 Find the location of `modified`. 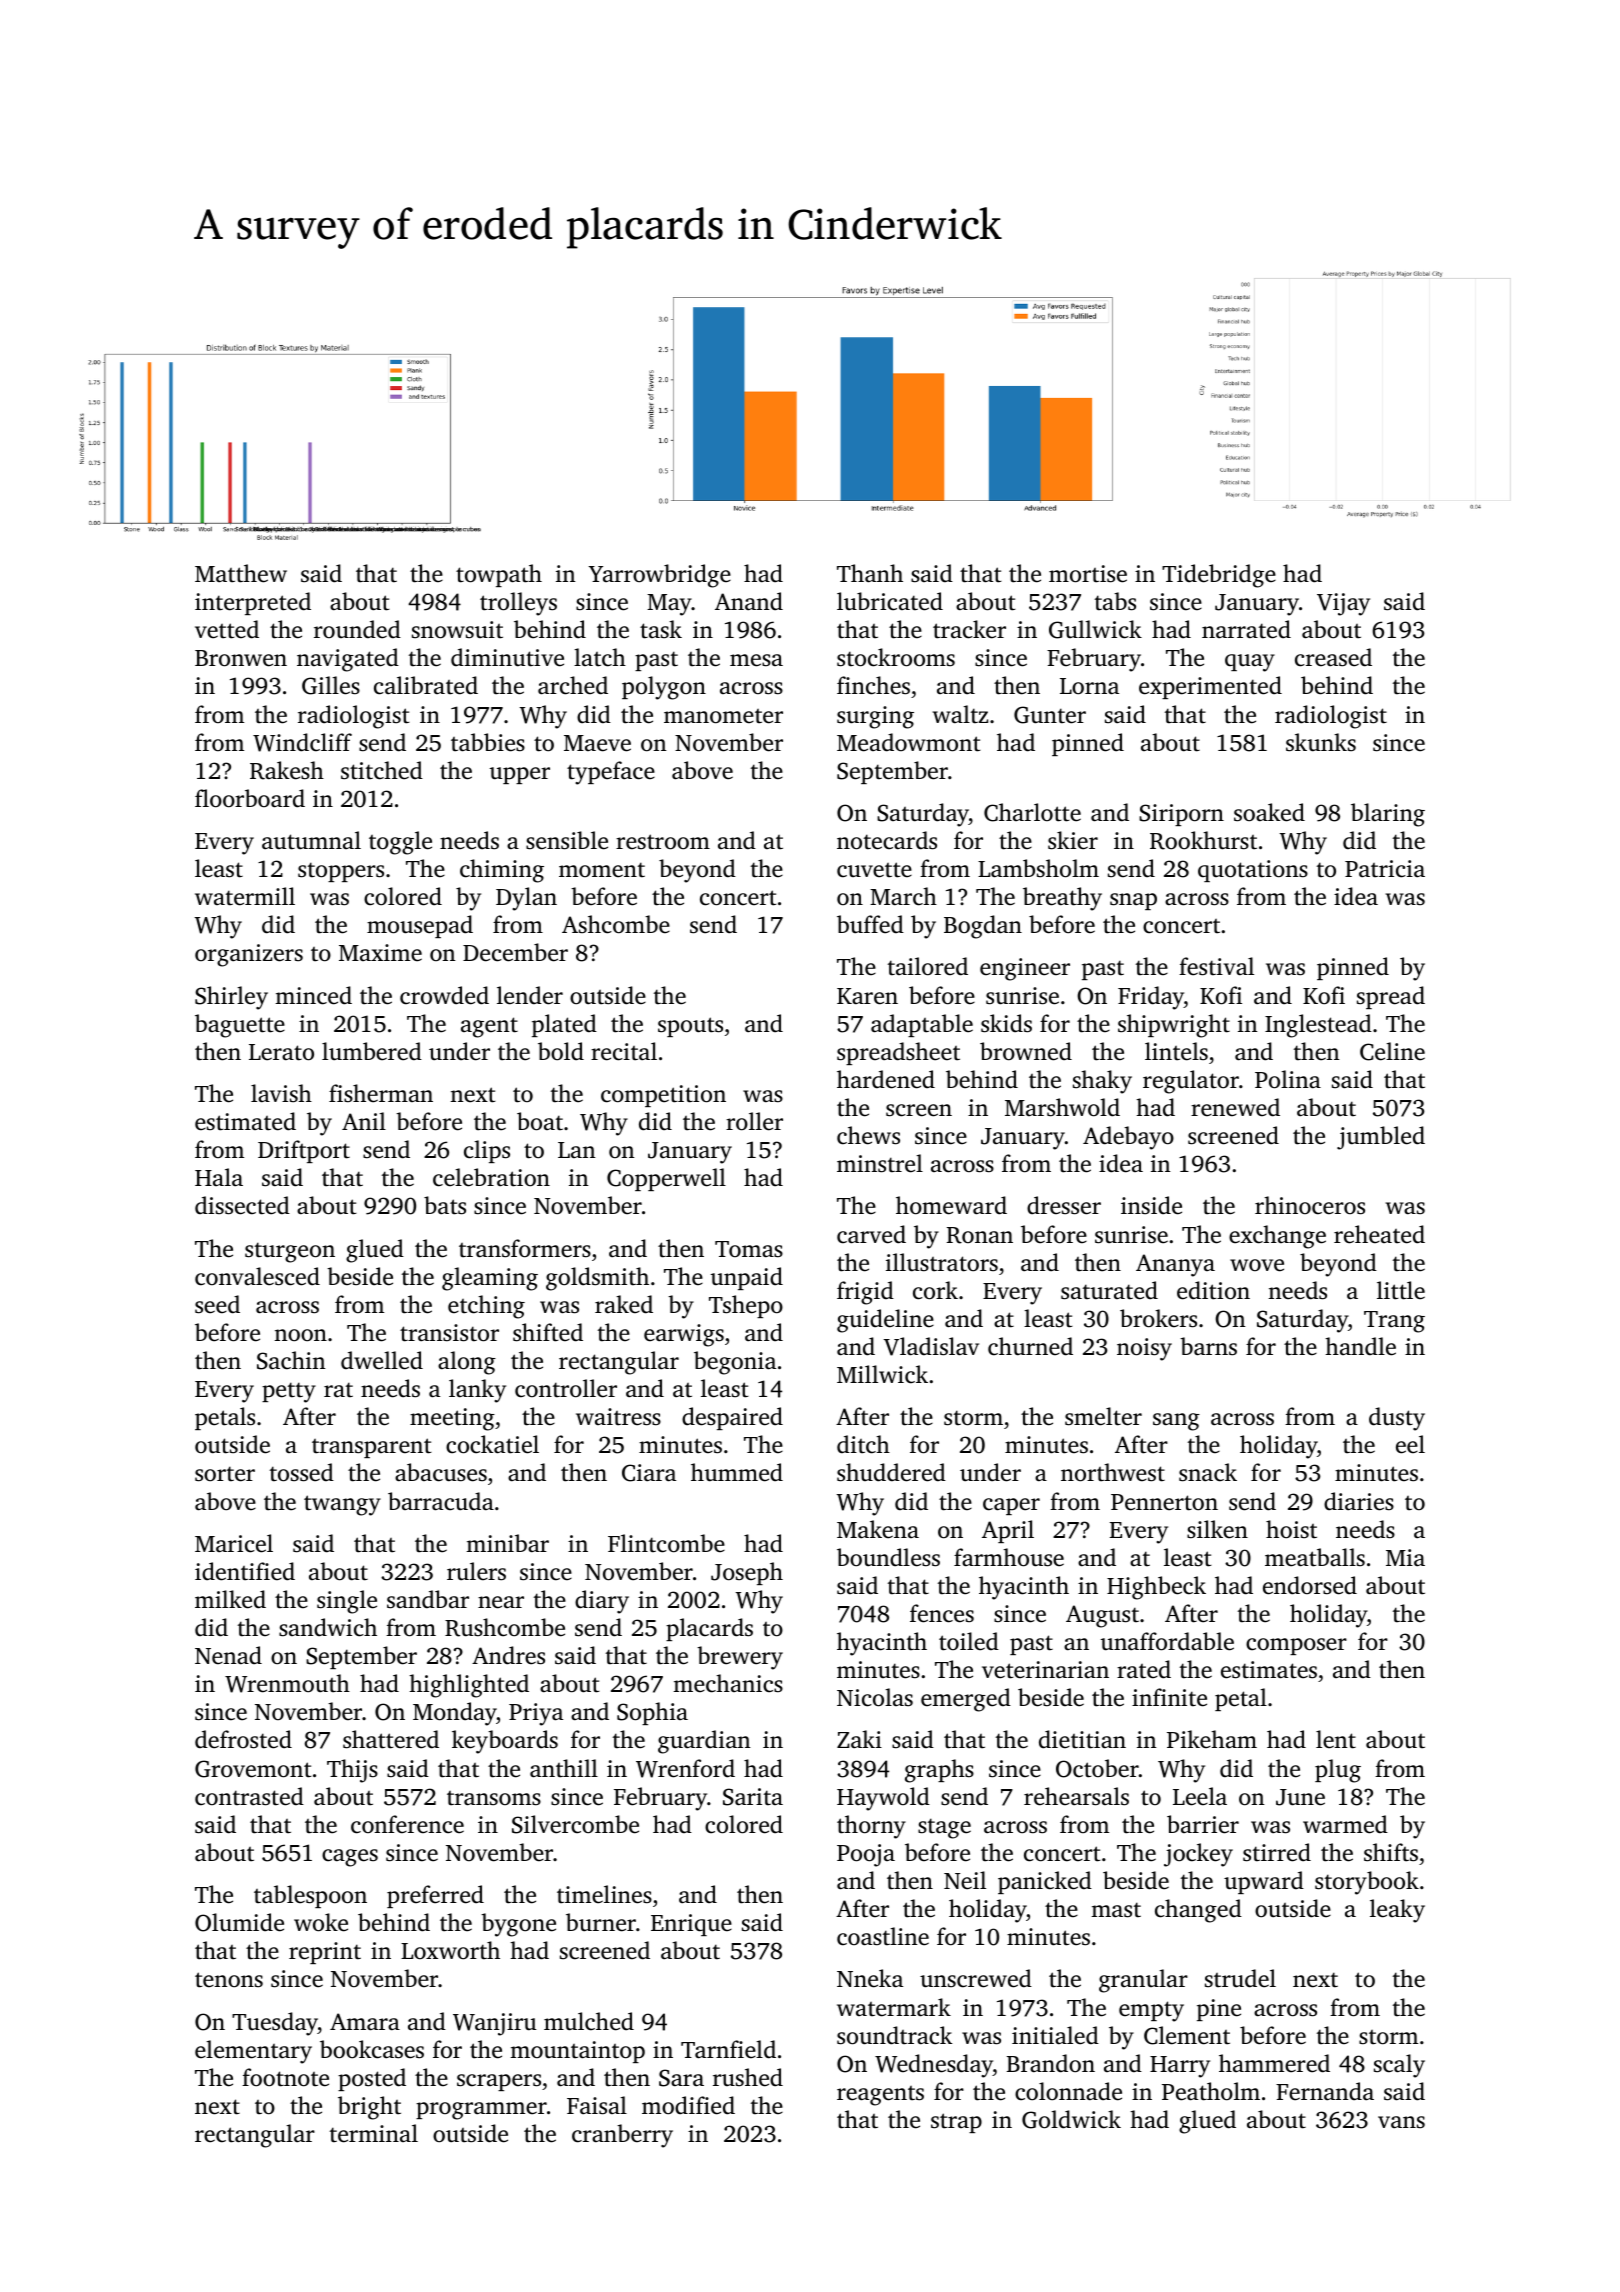

modified is located at coordinates (688, 2105).
